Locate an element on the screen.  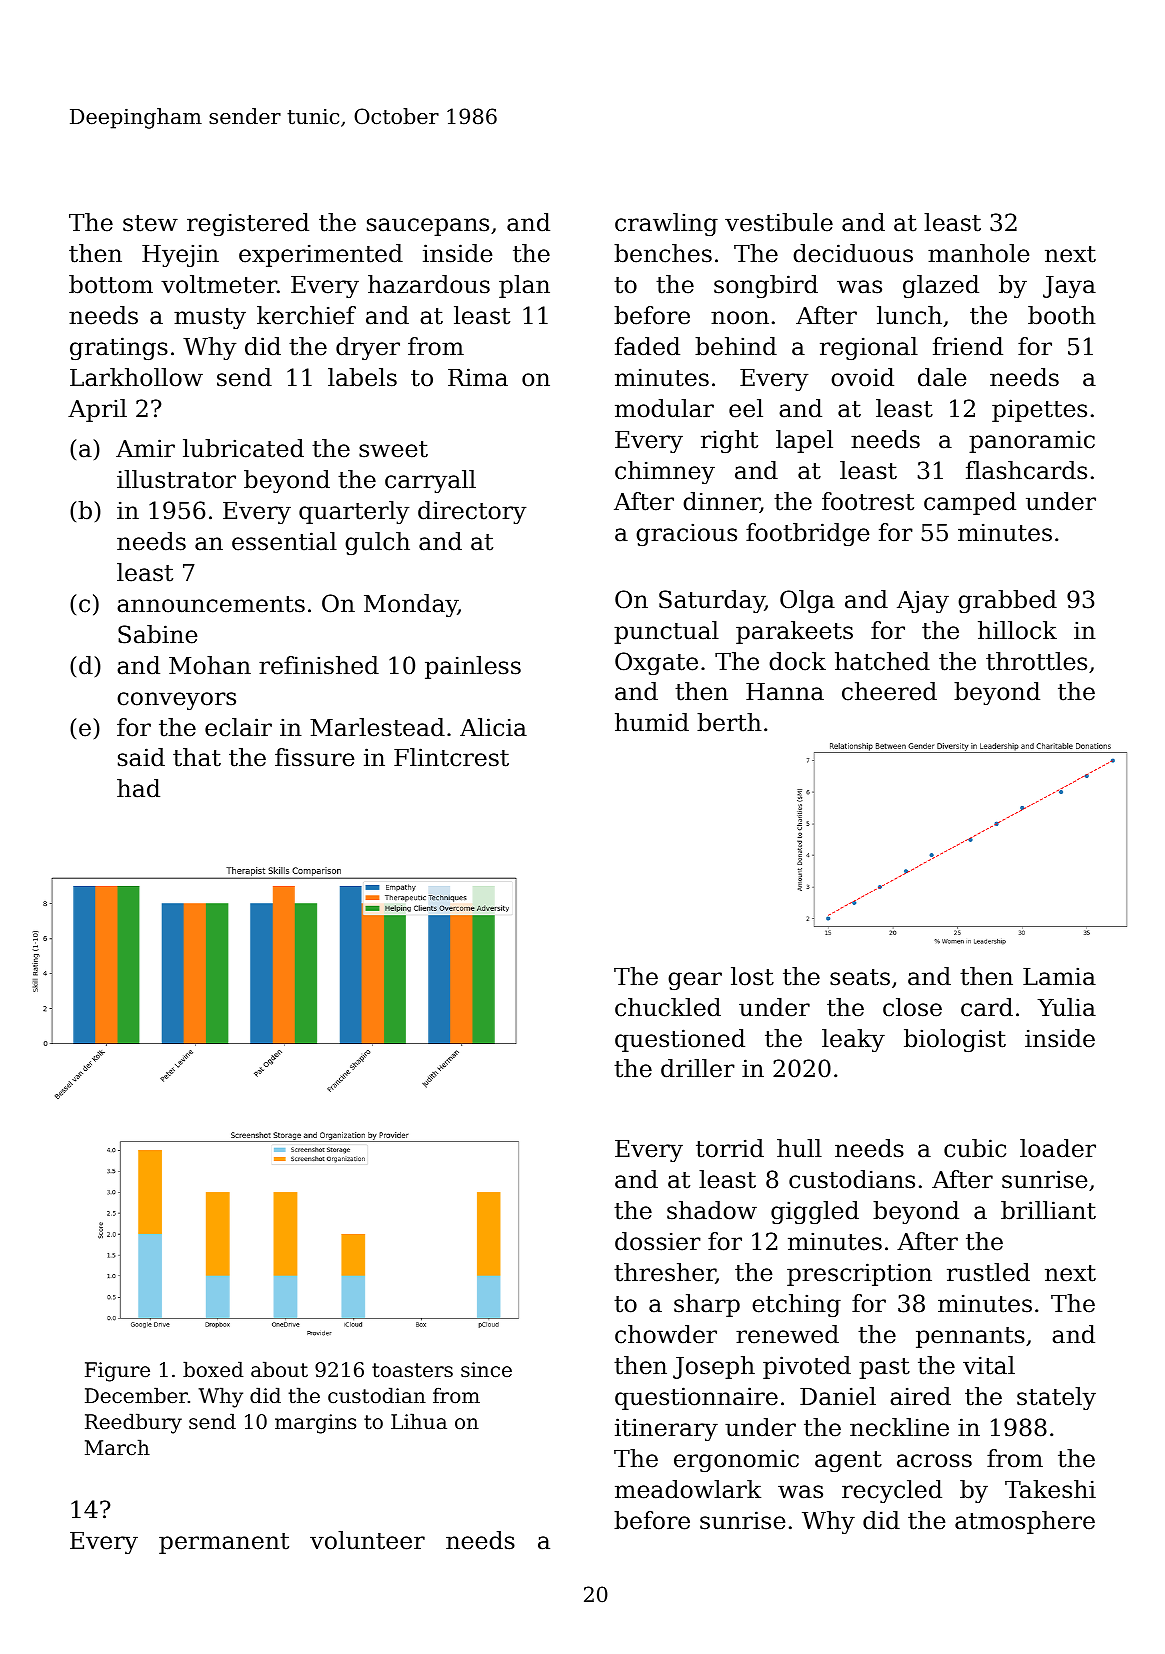
boxed is located at coordinates (213, 1369).
